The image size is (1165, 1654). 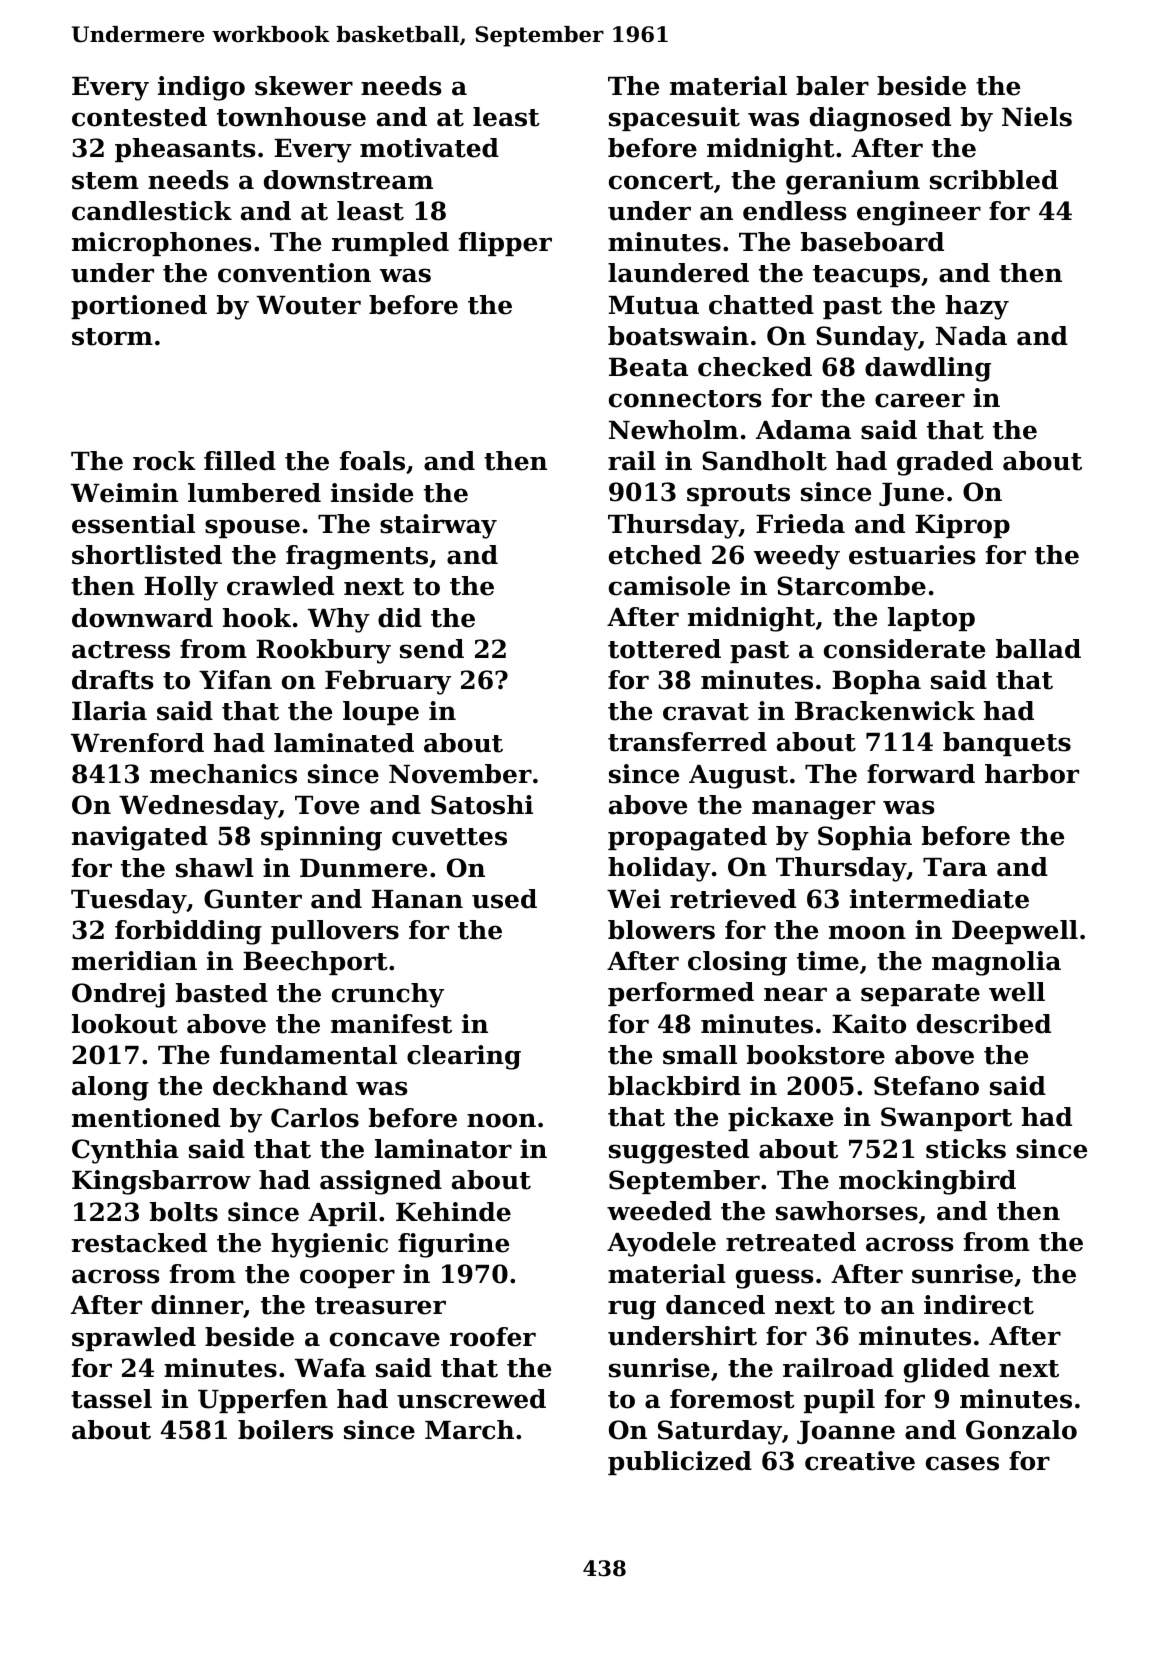 I want to click on contested, so click(x=139, y=117).
